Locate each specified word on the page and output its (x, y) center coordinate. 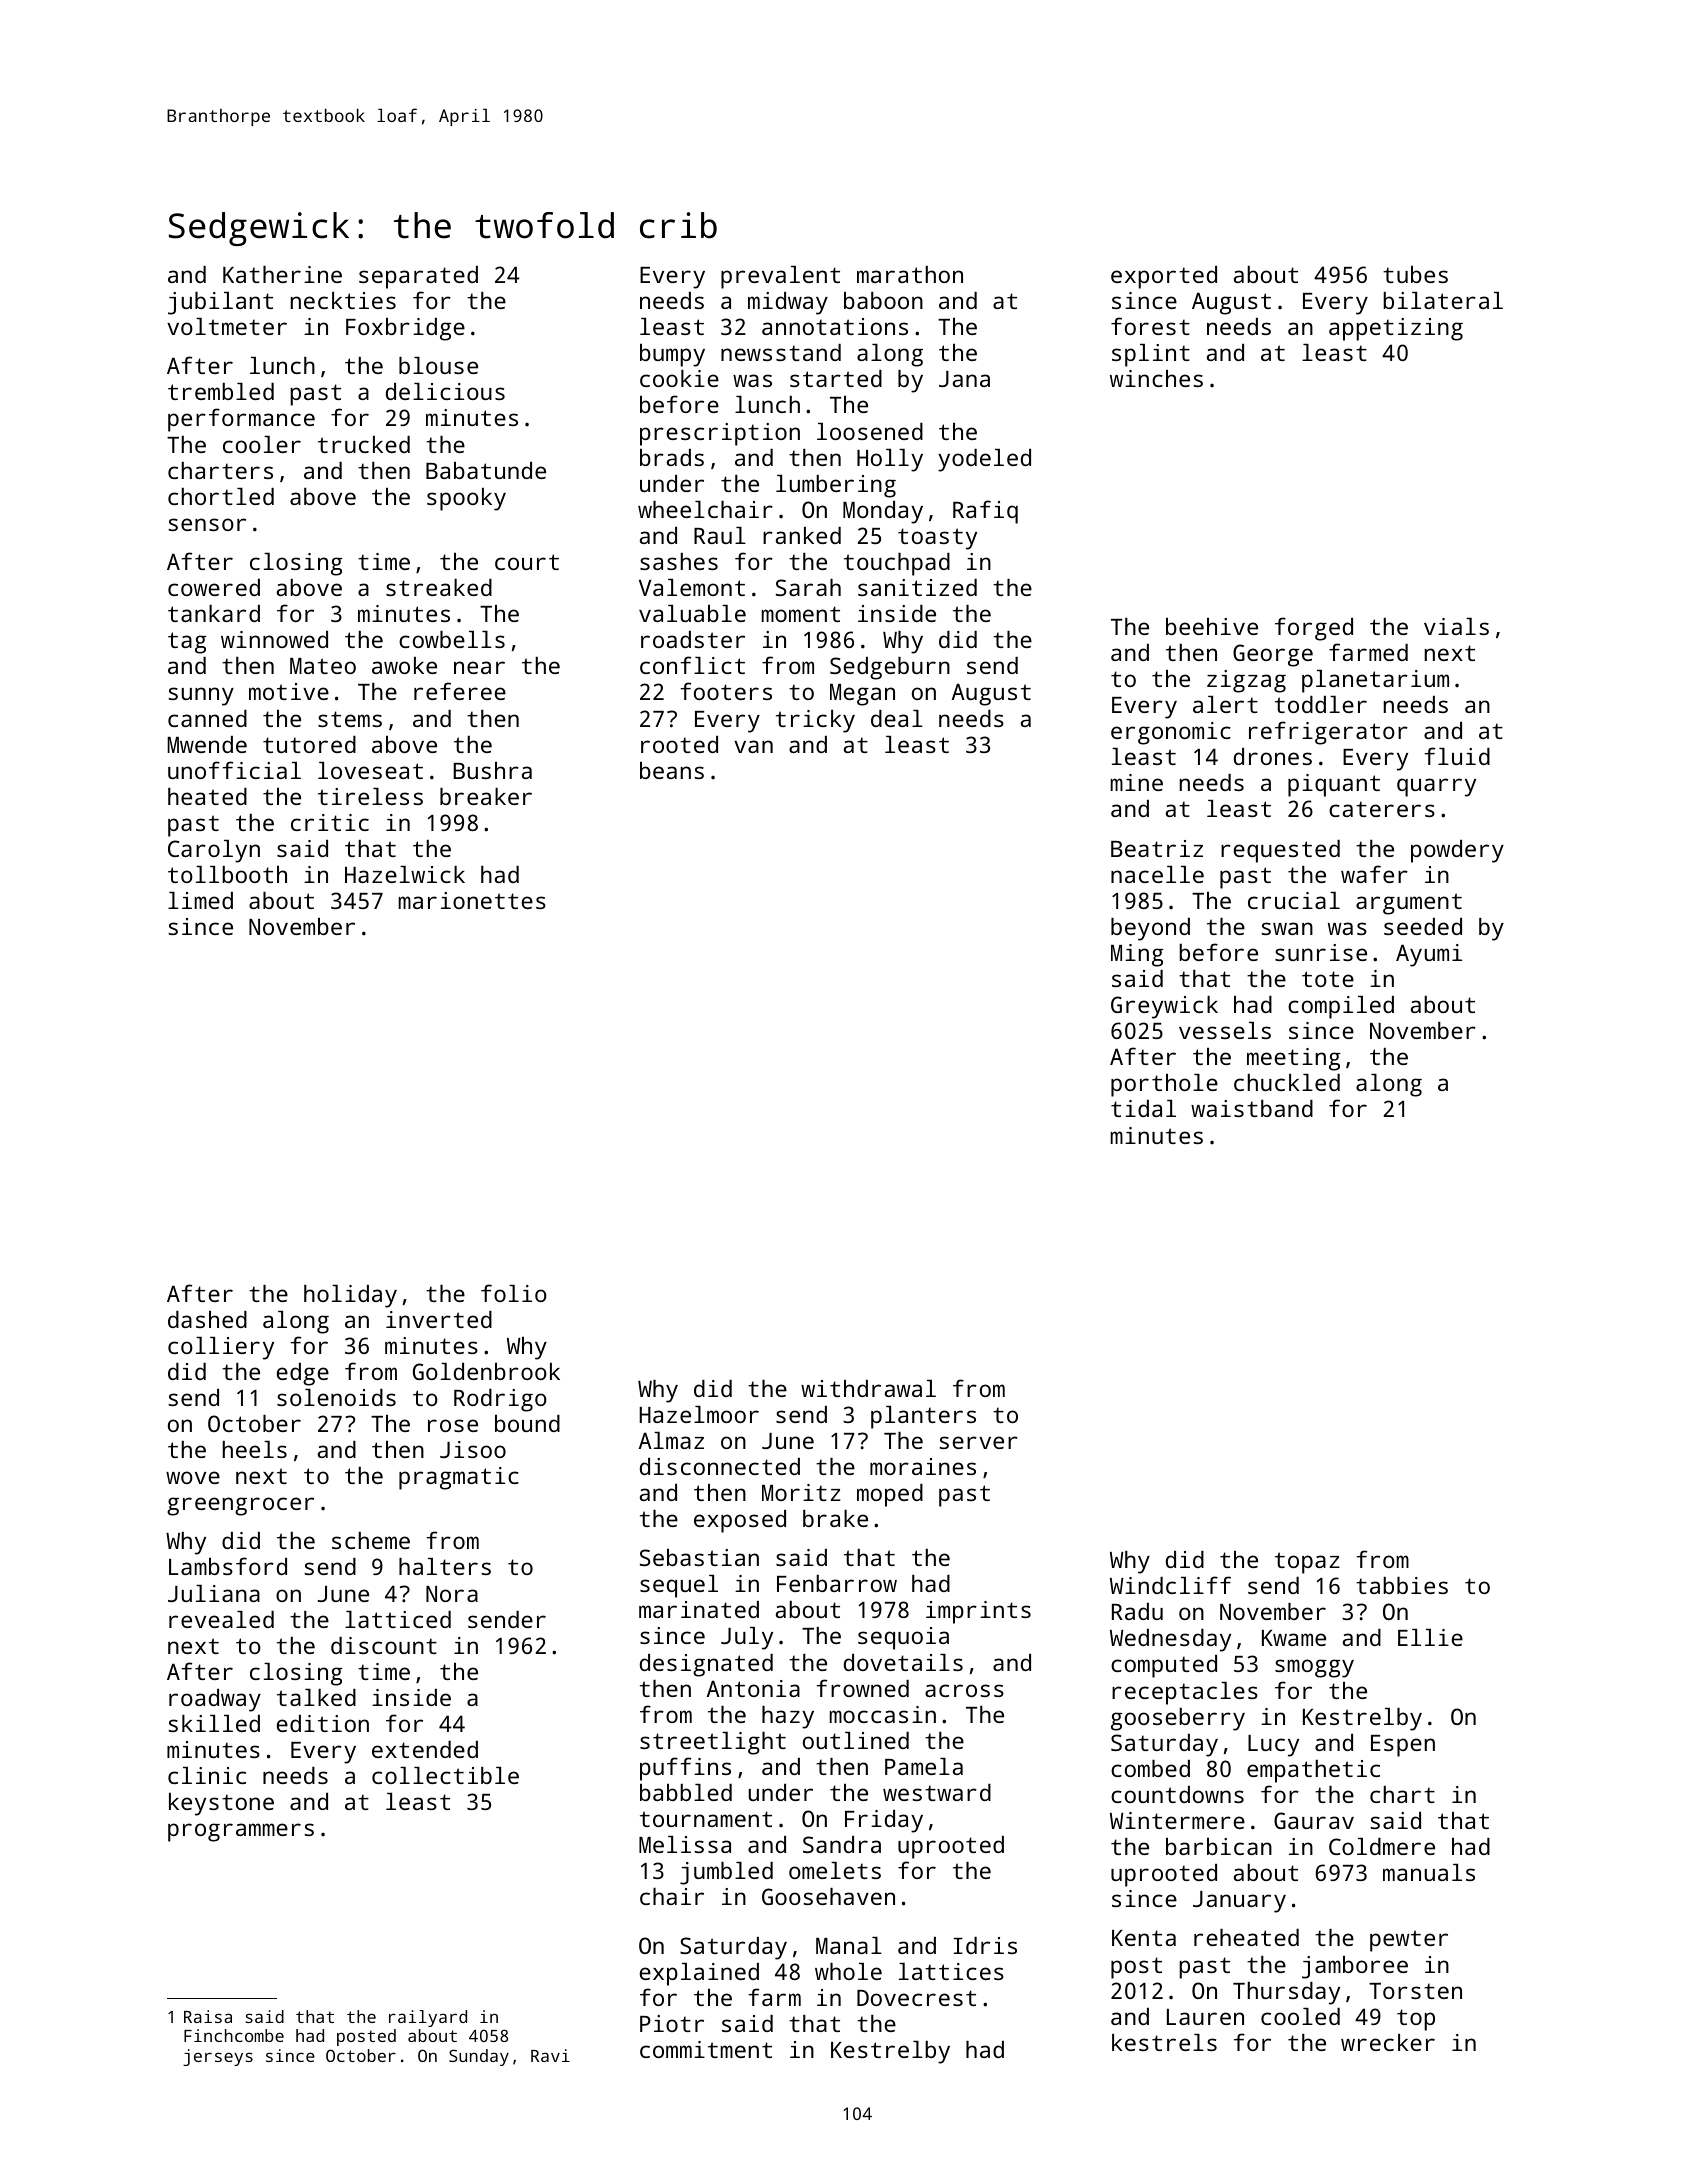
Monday (883, 512)
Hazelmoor (699, 1414)
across (964, 1690)
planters (923, 1417)
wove (193, 1477)
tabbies (1402, 1585)
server (978, 1442)
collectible (445, 1775)
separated (418, 277)
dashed (207, 1319)
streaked (439, 587)
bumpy (672, 355)
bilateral (1443, 300)
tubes (1415, 274)
